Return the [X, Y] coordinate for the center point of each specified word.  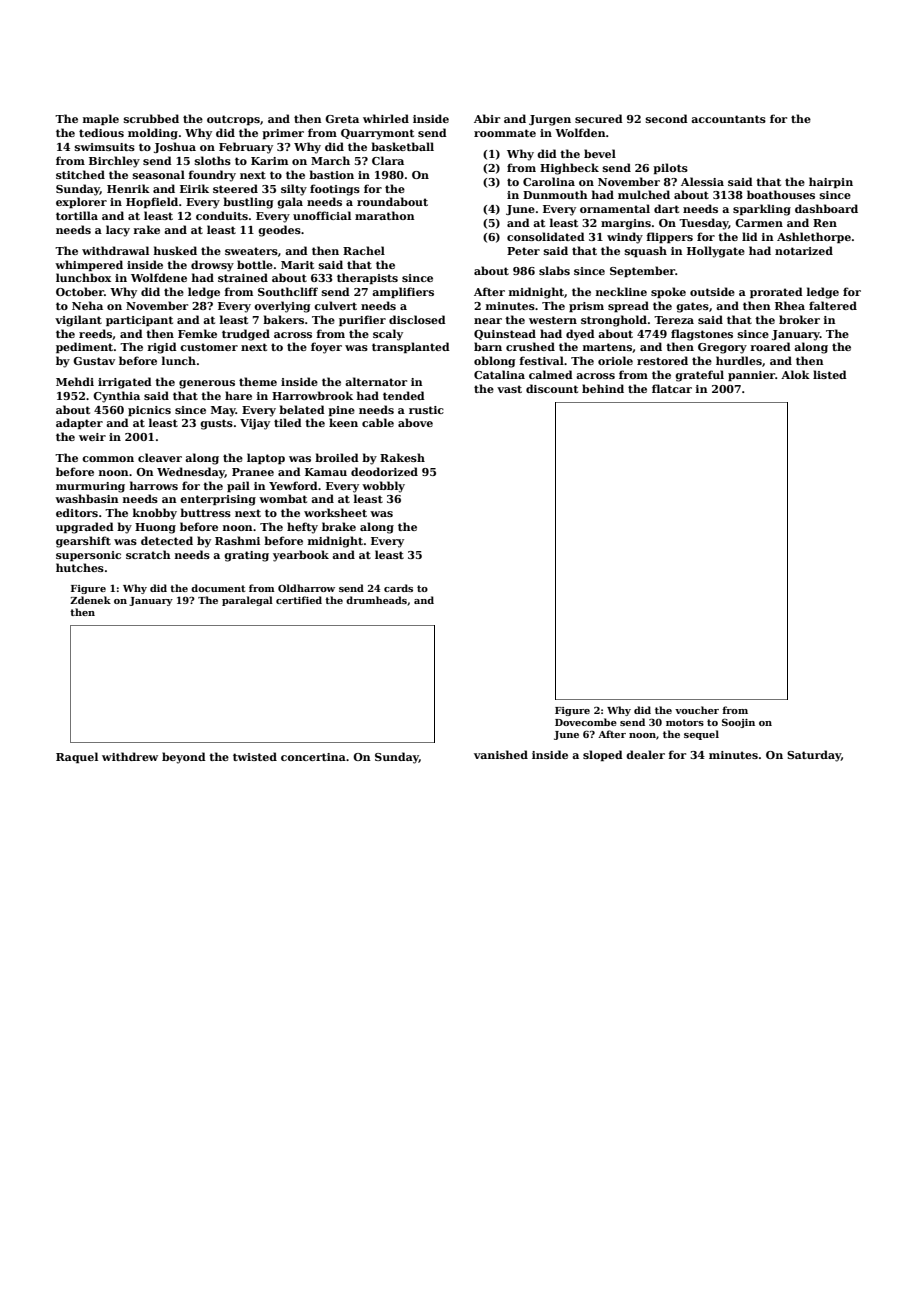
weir [92, 437]
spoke [668, 292]
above [415, 422]
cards [398, 588]
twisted [255, 756]
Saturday [814, 756]
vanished [501, 754]
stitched [80, 174]
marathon [385, 215]
